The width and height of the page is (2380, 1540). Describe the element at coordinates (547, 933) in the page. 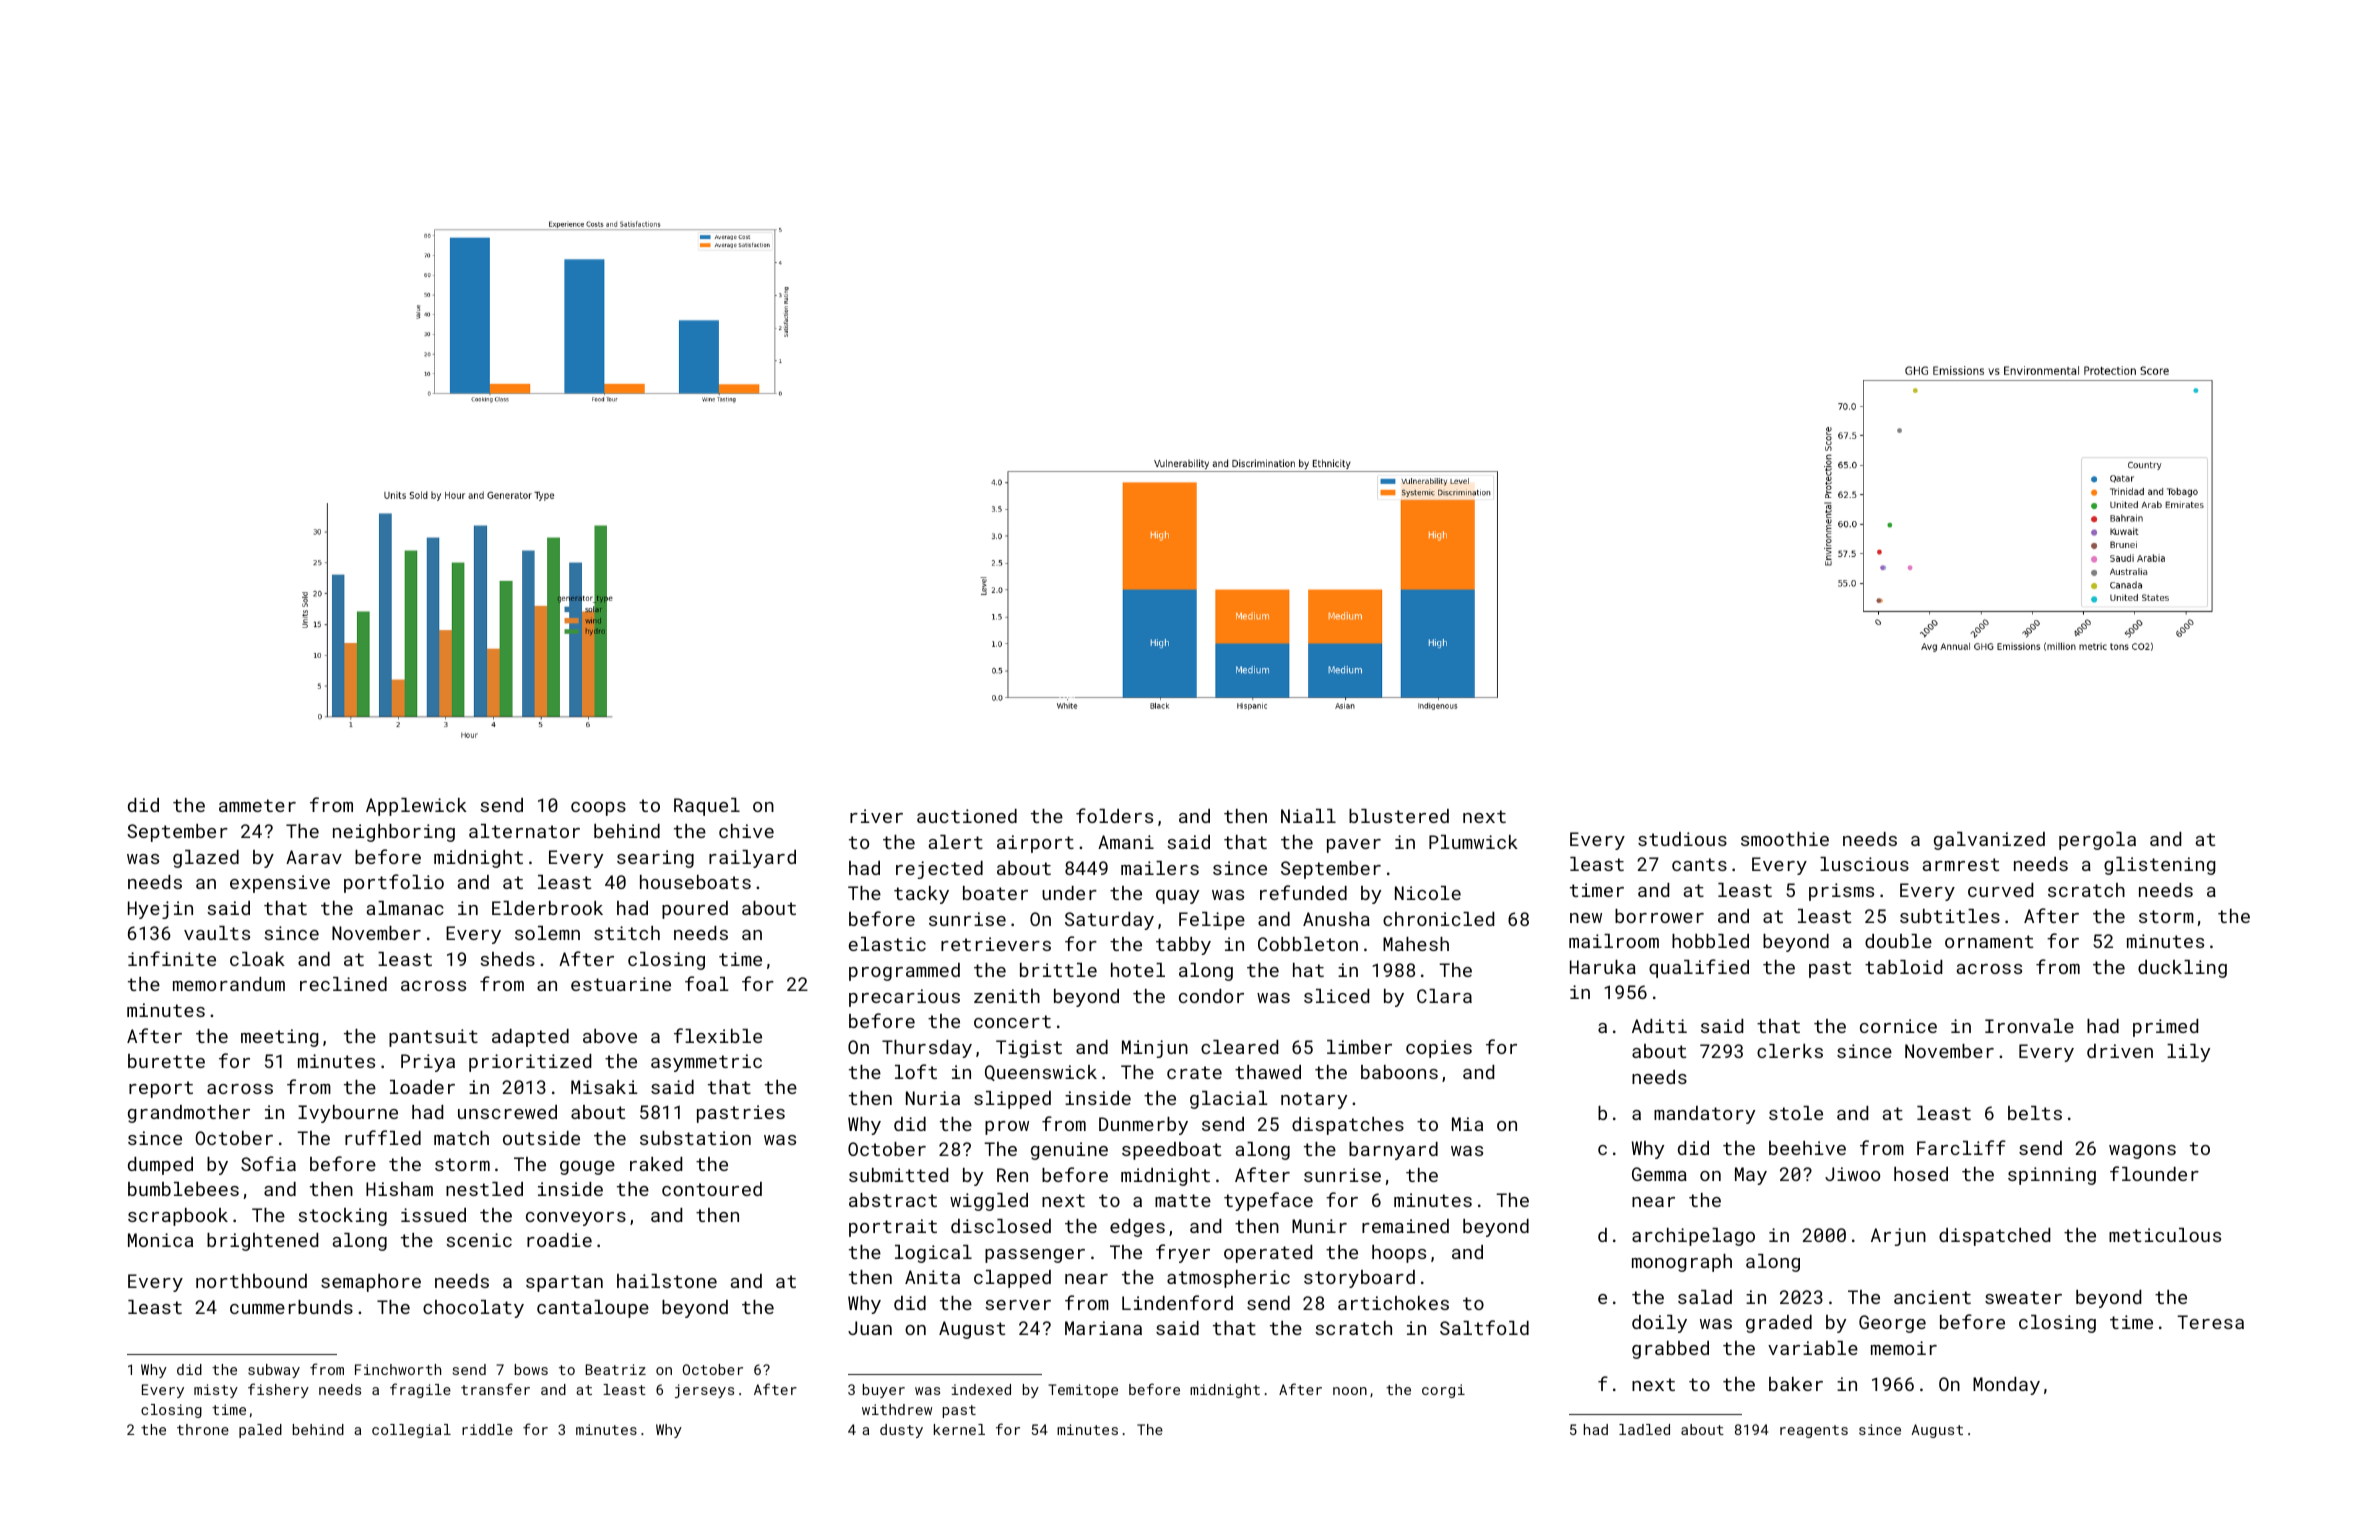

I see `solemn` at that location.
